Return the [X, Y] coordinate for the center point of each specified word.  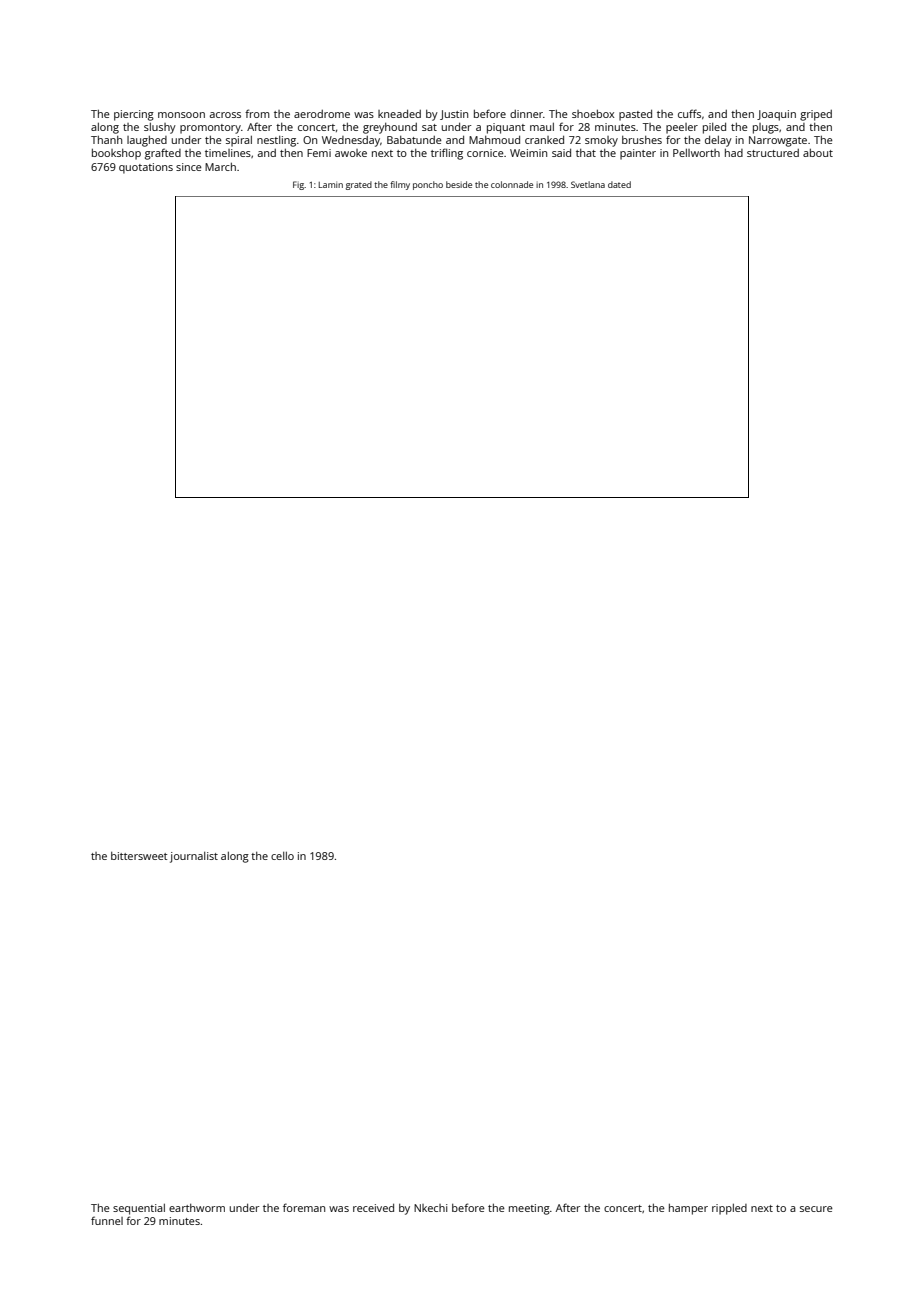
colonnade [512, 184]
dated [619, 184]
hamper [688, 1209]
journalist [194, 857]
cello [282, 856]
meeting [529, 1209]
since [189, 167]
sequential [139, 1209]
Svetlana [588, 184]
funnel [107, 1220]
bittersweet [139, 856]
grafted [163, 154]
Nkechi [430, 1208]
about [818, 153]
